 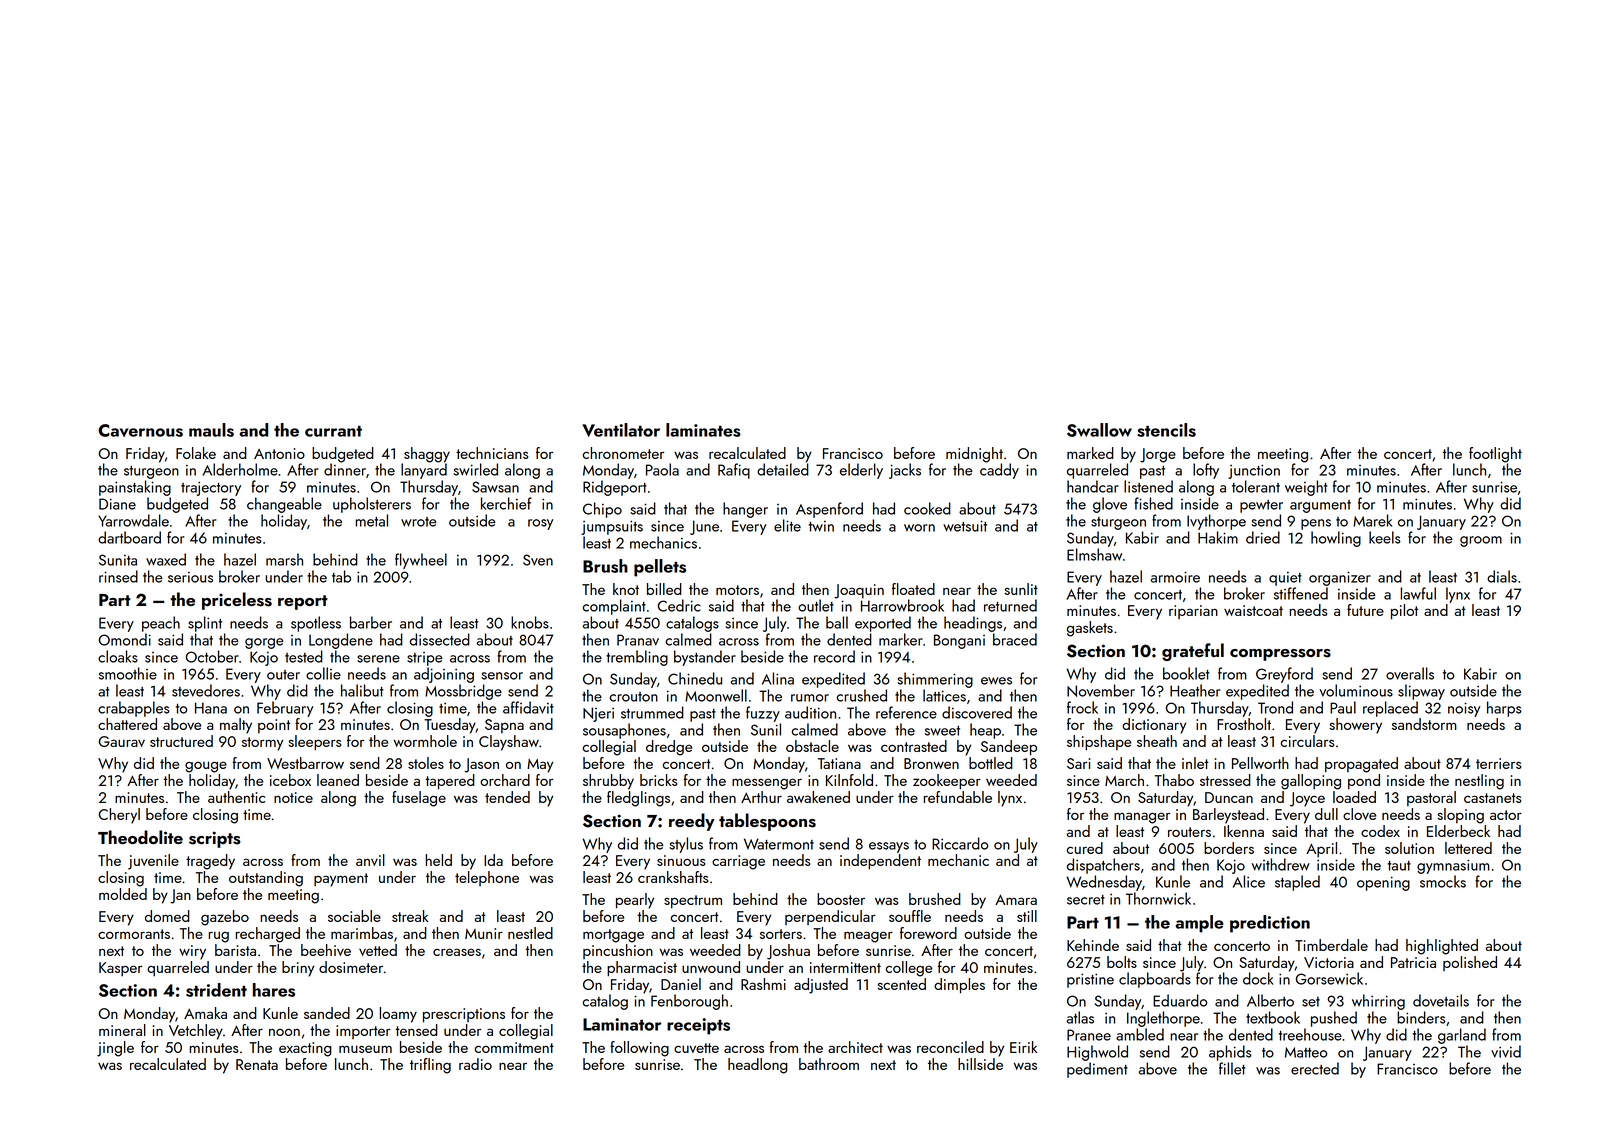 I want to click on Theodolite, so click(x=140, y=837).
